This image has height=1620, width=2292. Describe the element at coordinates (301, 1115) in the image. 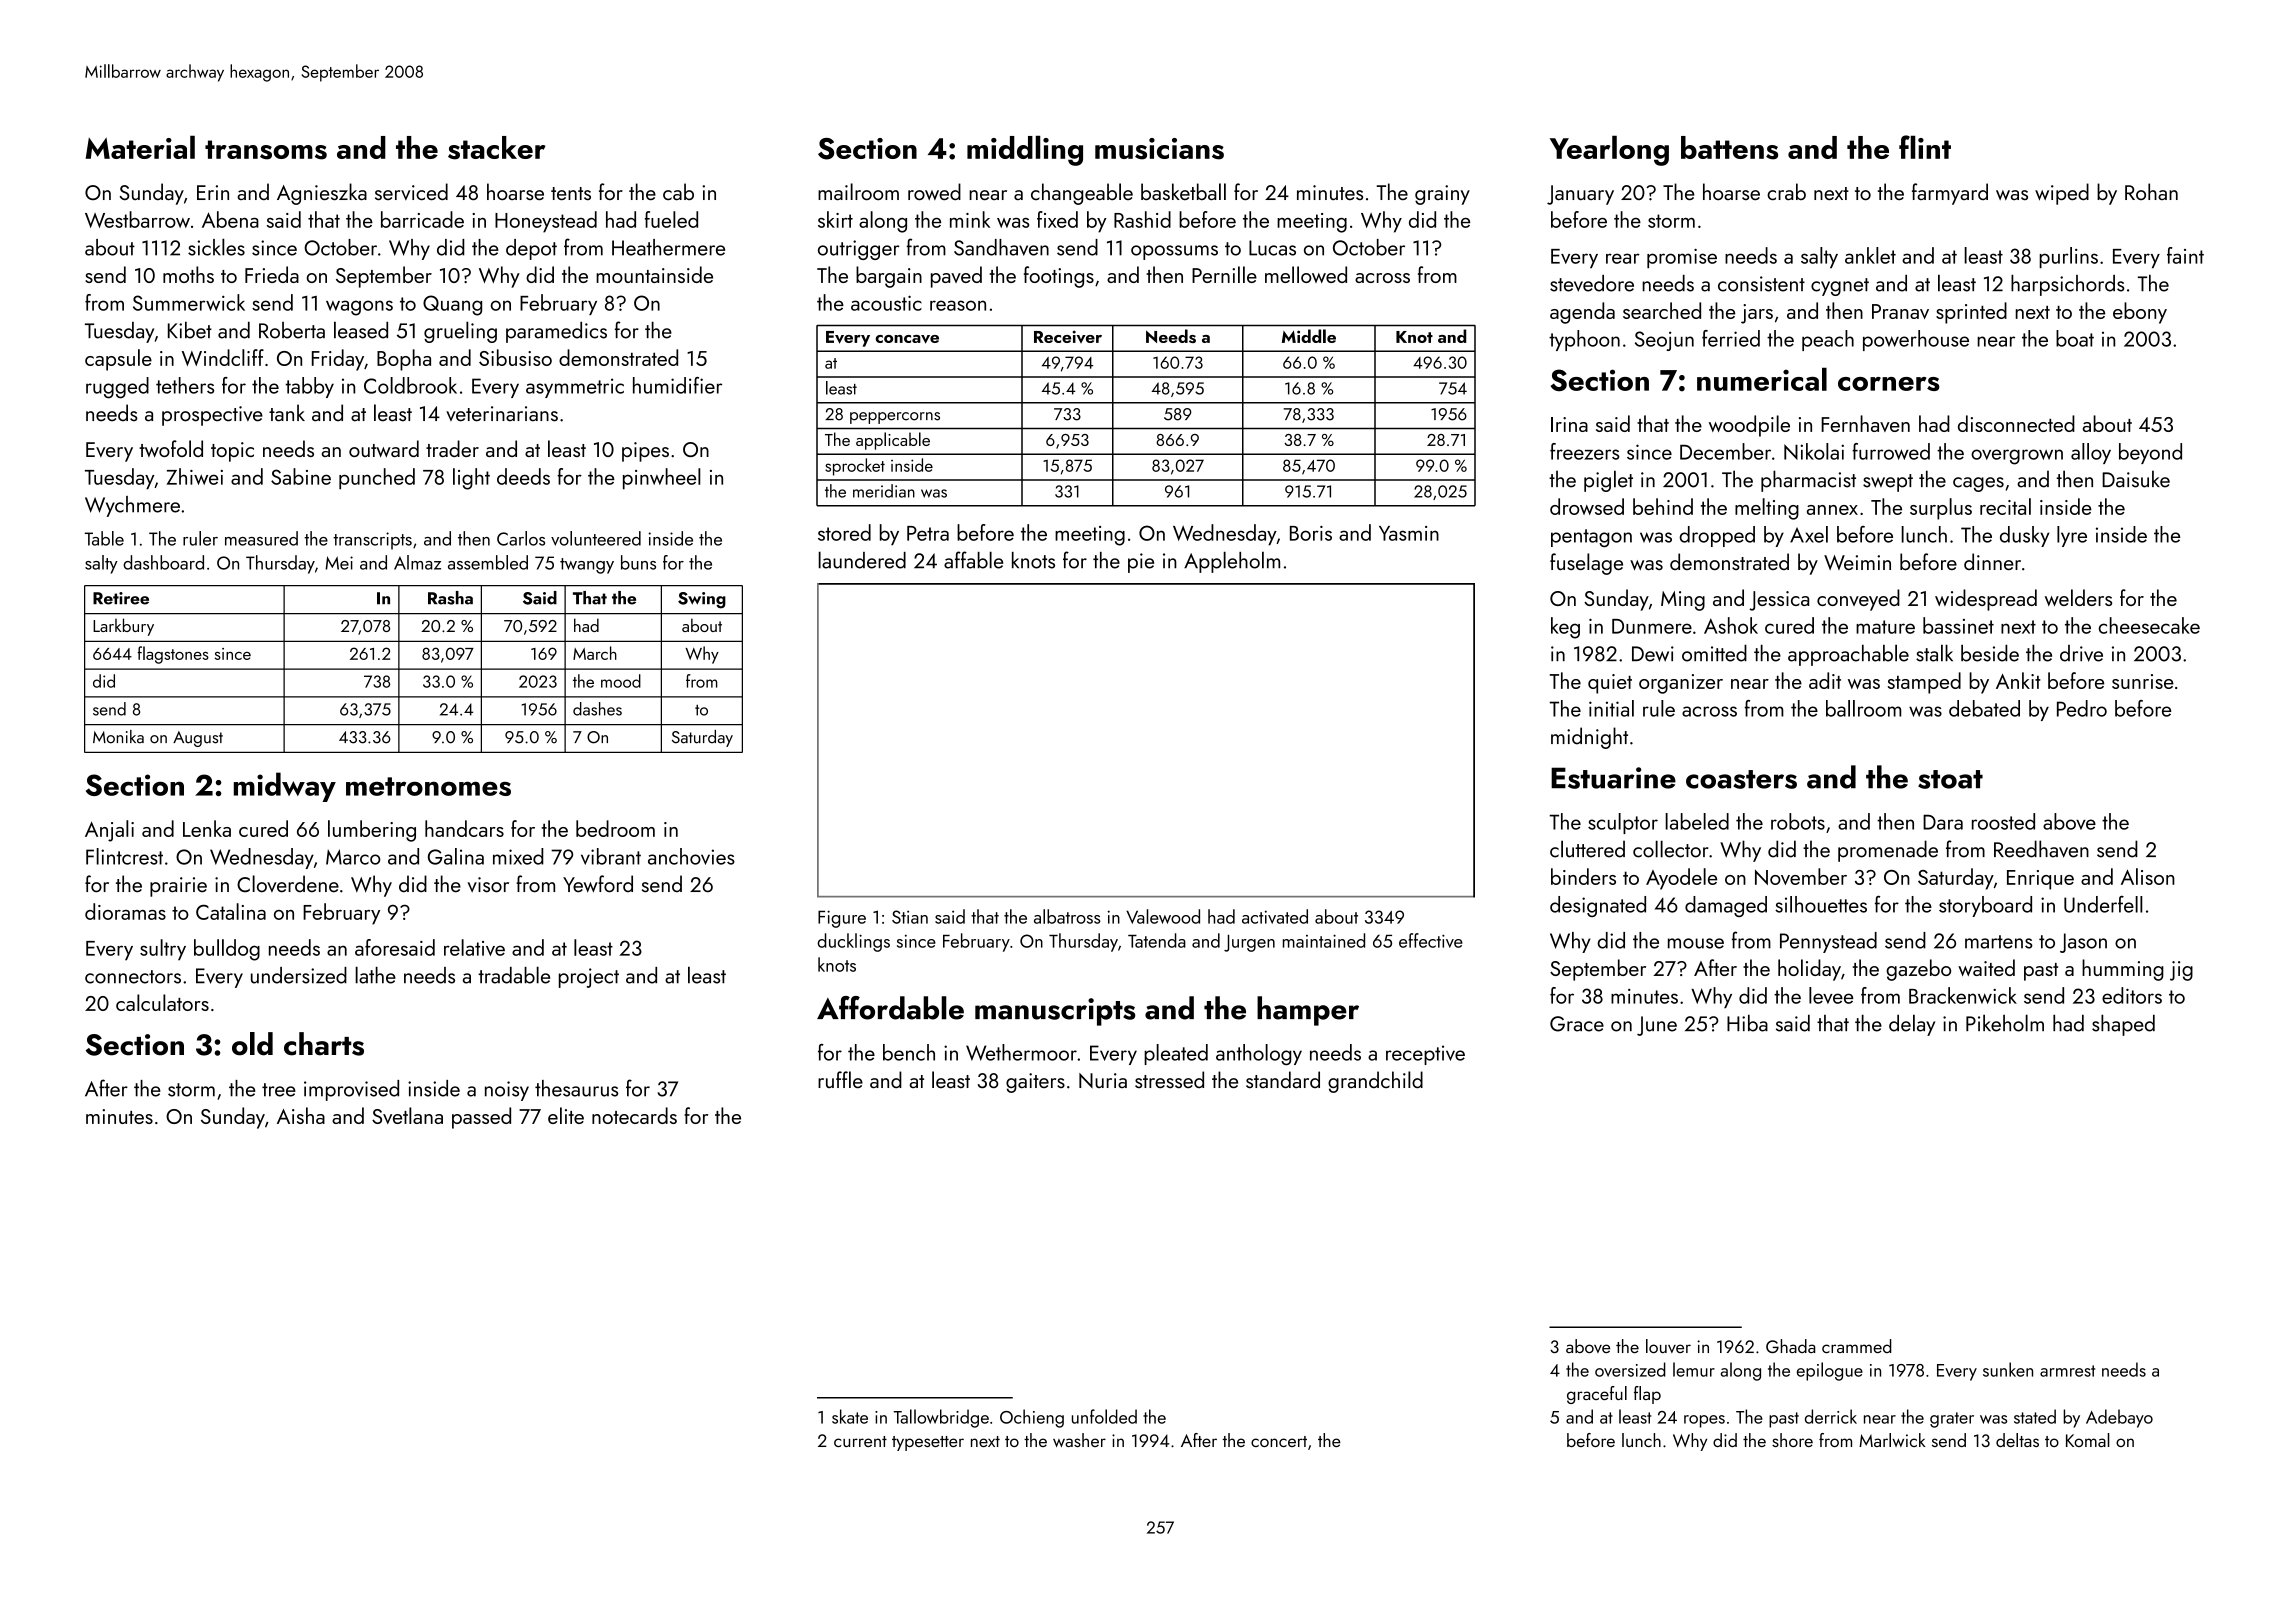

I see `Aisha` at that location.
